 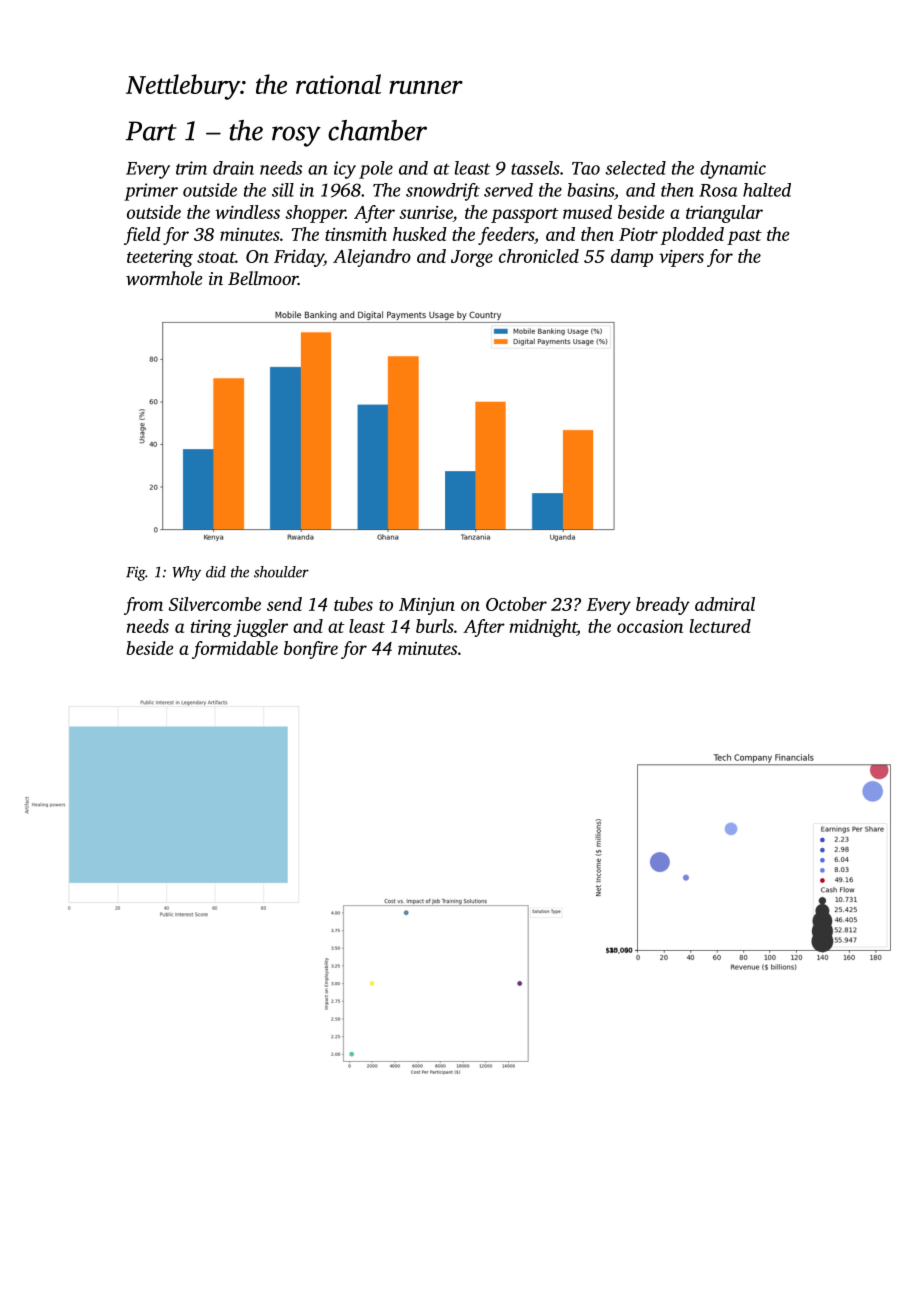 I want to click on send, so click(x=284, y=604).
